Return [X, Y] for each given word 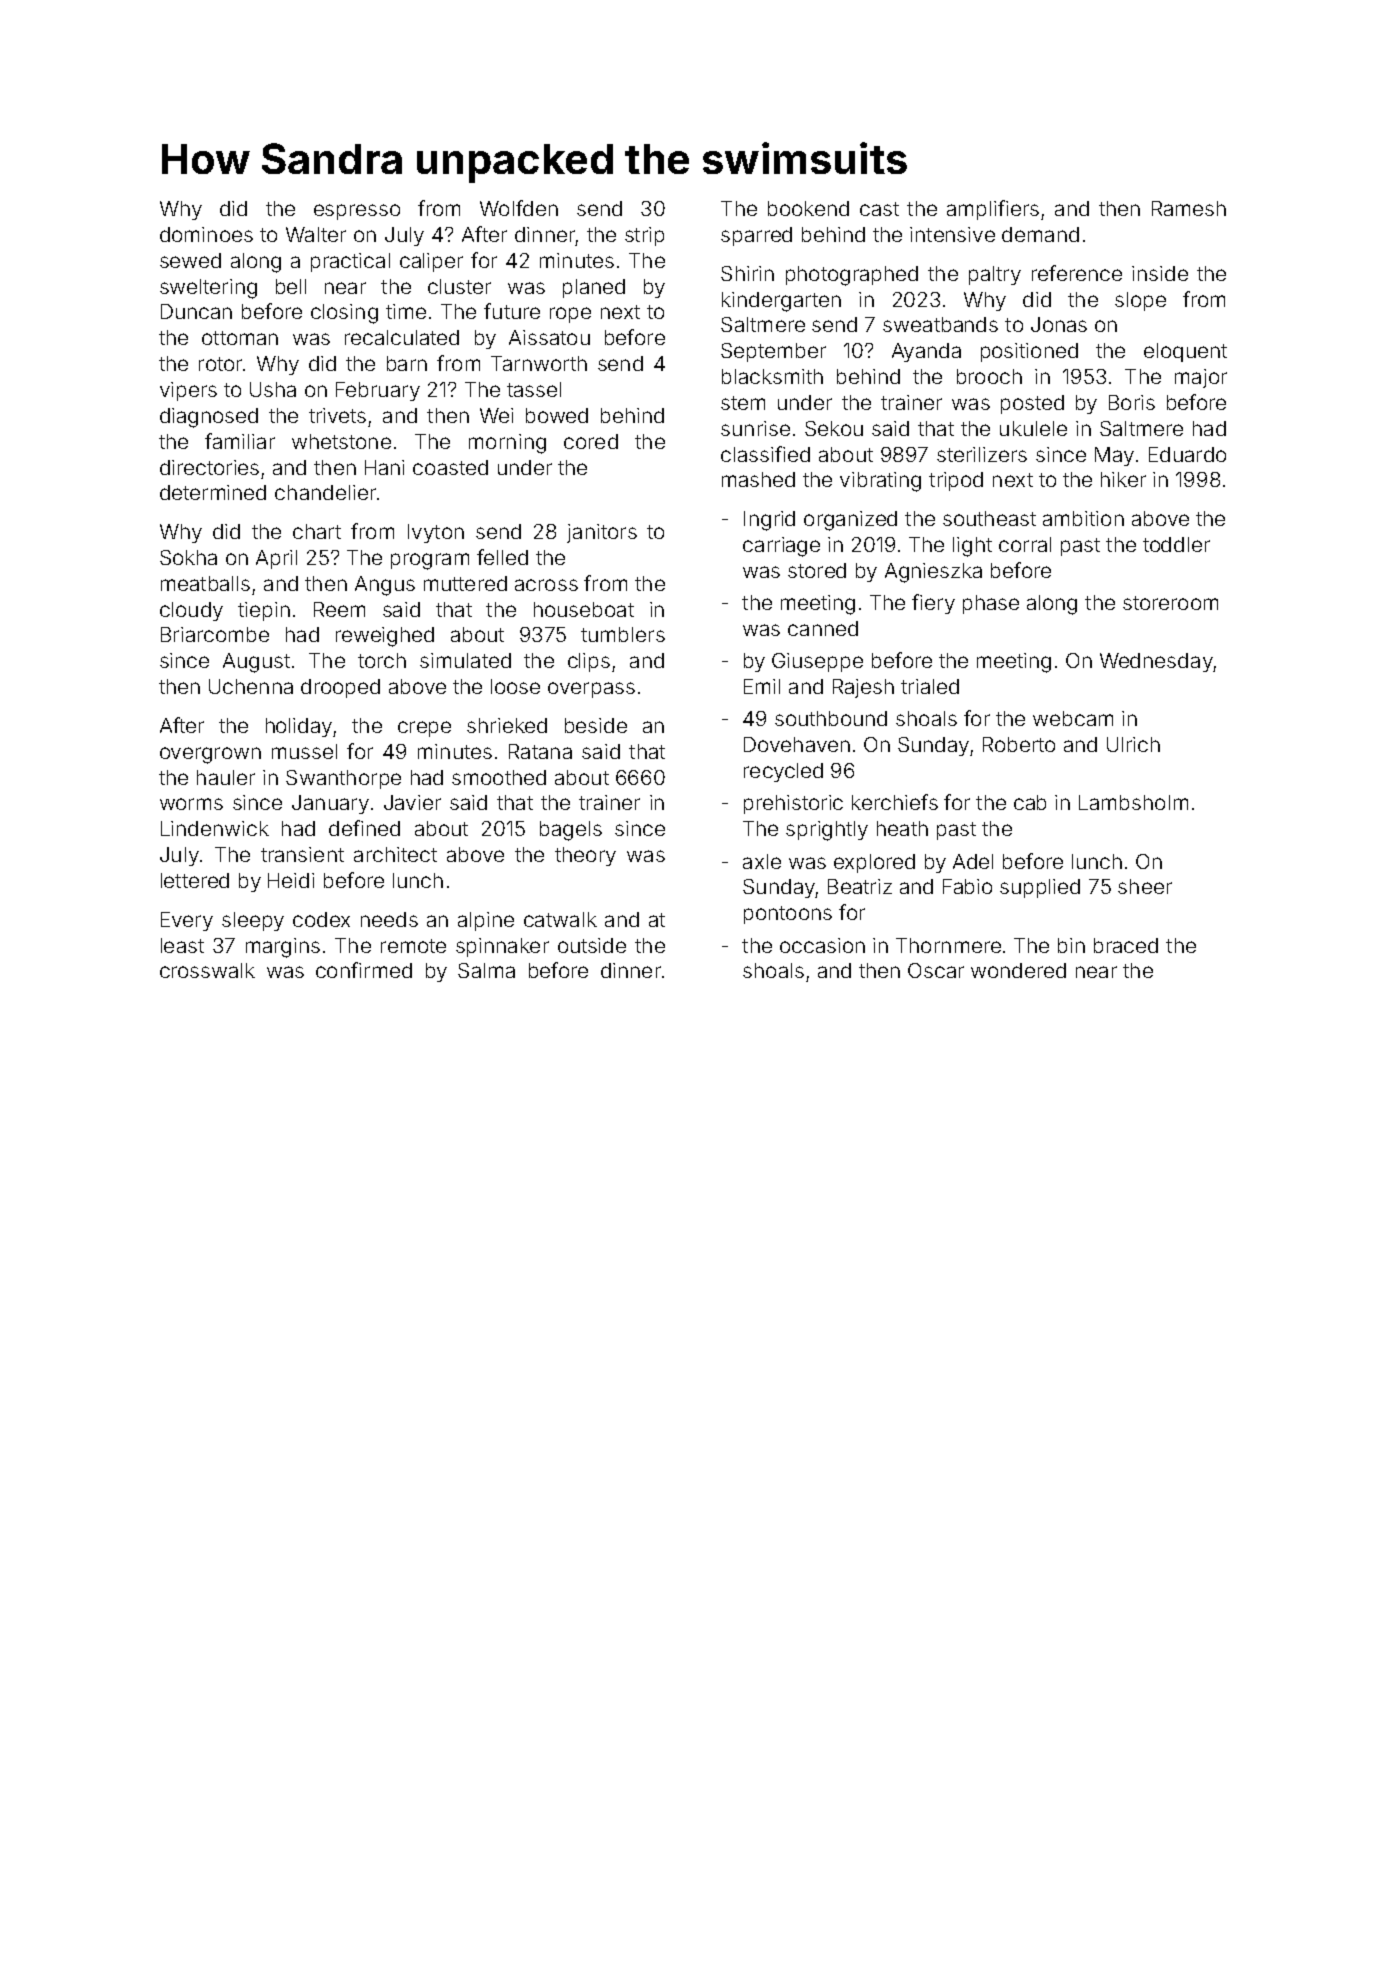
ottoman [240, 338]
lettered [195, 880]
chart [317, 531]
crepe [424, 729]
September [773, 352]
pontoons [788, 915]
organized [850, 521]
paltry [995, 275]
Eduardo [1187, 454]
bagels [571, 831]
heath [902, 828]
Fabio [967, 886]
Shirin [747, 273]
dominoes [206, 234]
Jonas [1059, 324]
